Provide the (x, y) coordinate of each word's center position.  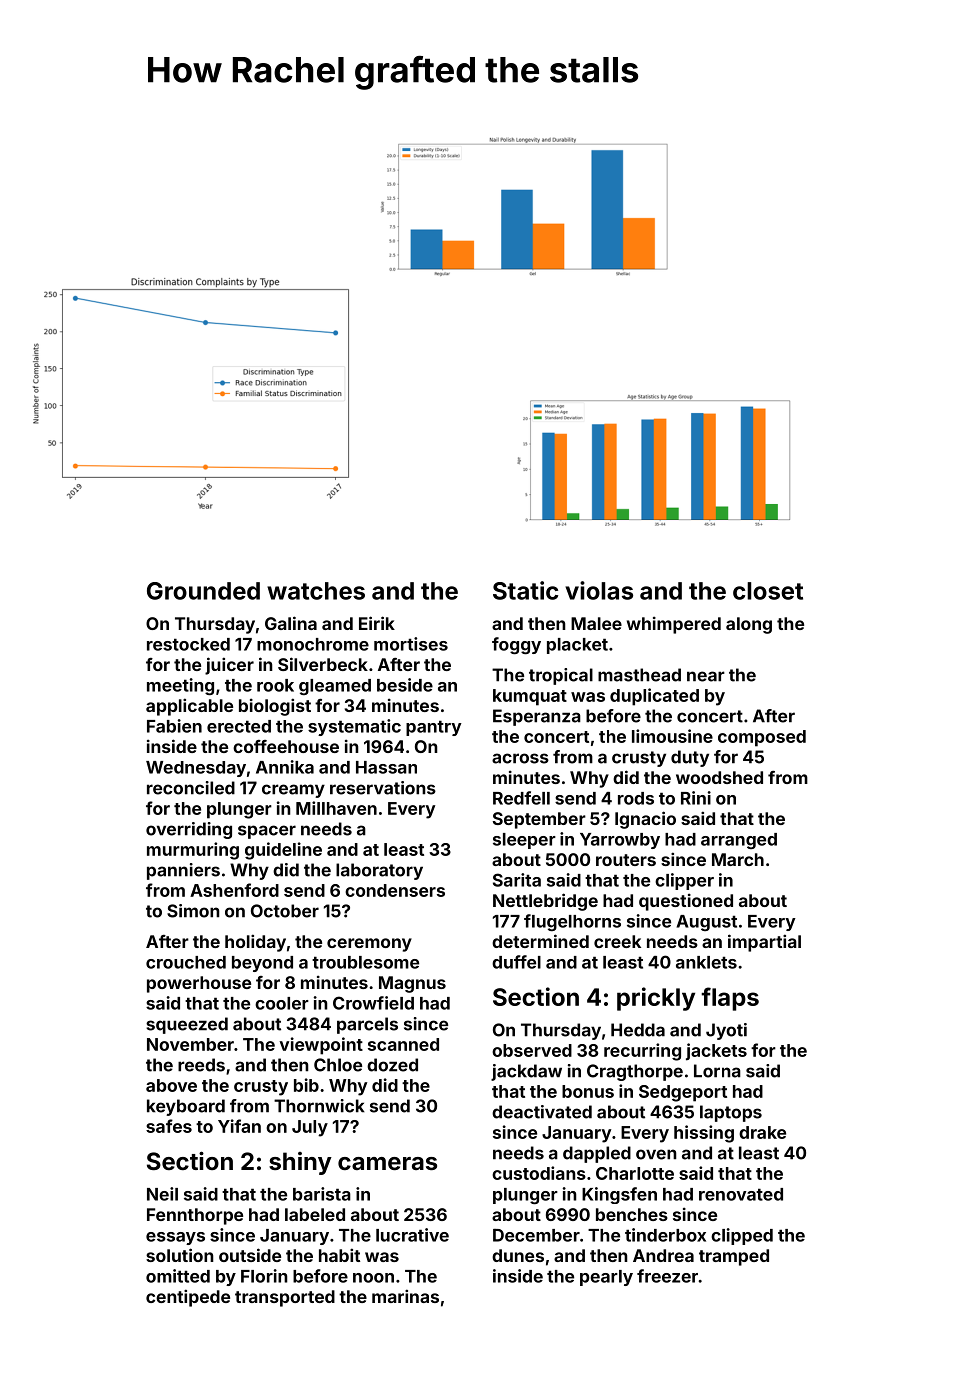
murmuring (193, 851)
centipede (188, 1298)
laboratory (379, 871)
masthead (639, 675)
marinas (405, 1296)
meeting (180, 686)
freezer (667, 1276)
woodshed (719, 777)
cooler (282, 1003)
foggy (516, 645)
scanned (403, 1044)
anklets (706, 962)
